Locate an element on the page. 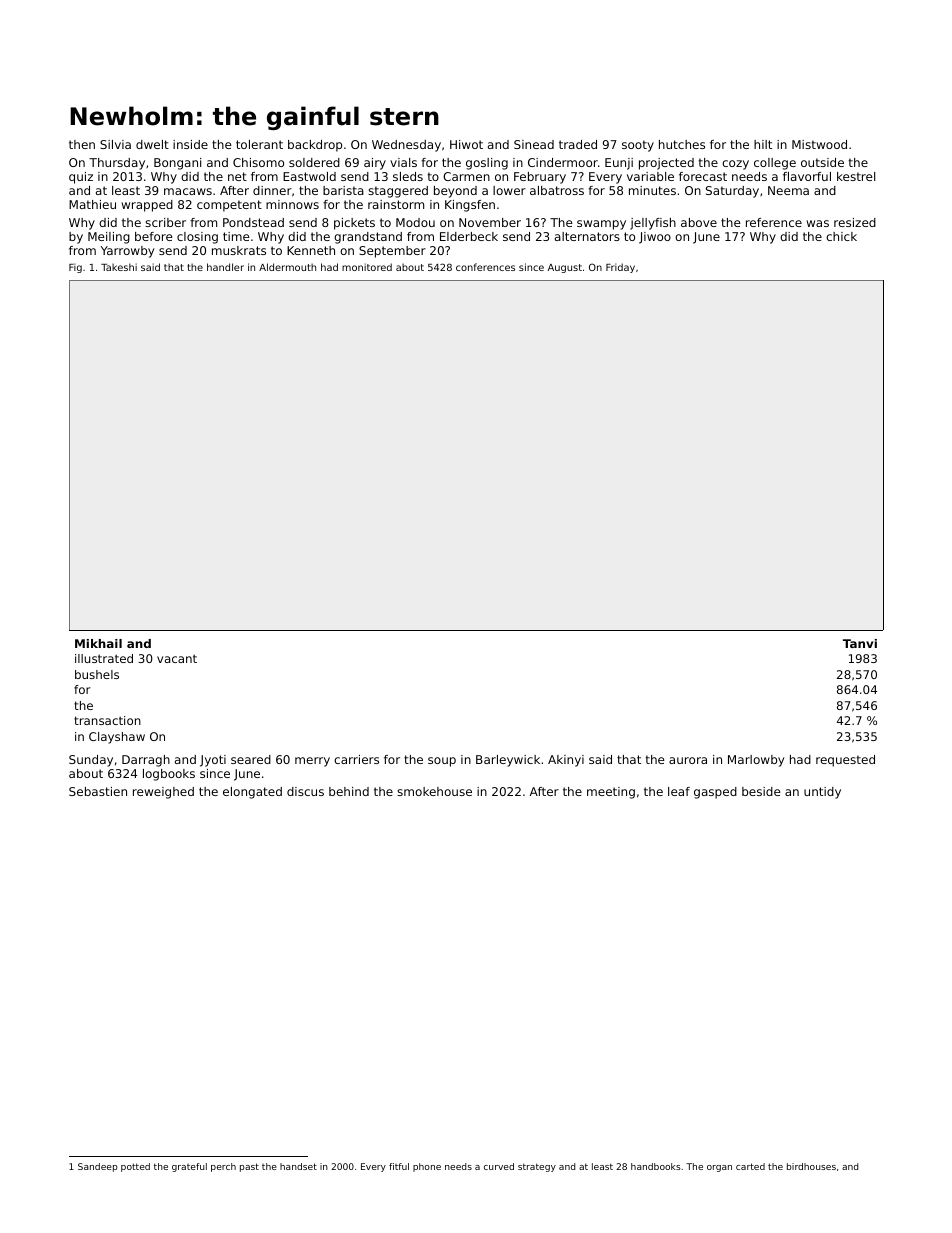 The height and width of the document is (1233, 952). grateful is located at coordinates (189, 1167).
